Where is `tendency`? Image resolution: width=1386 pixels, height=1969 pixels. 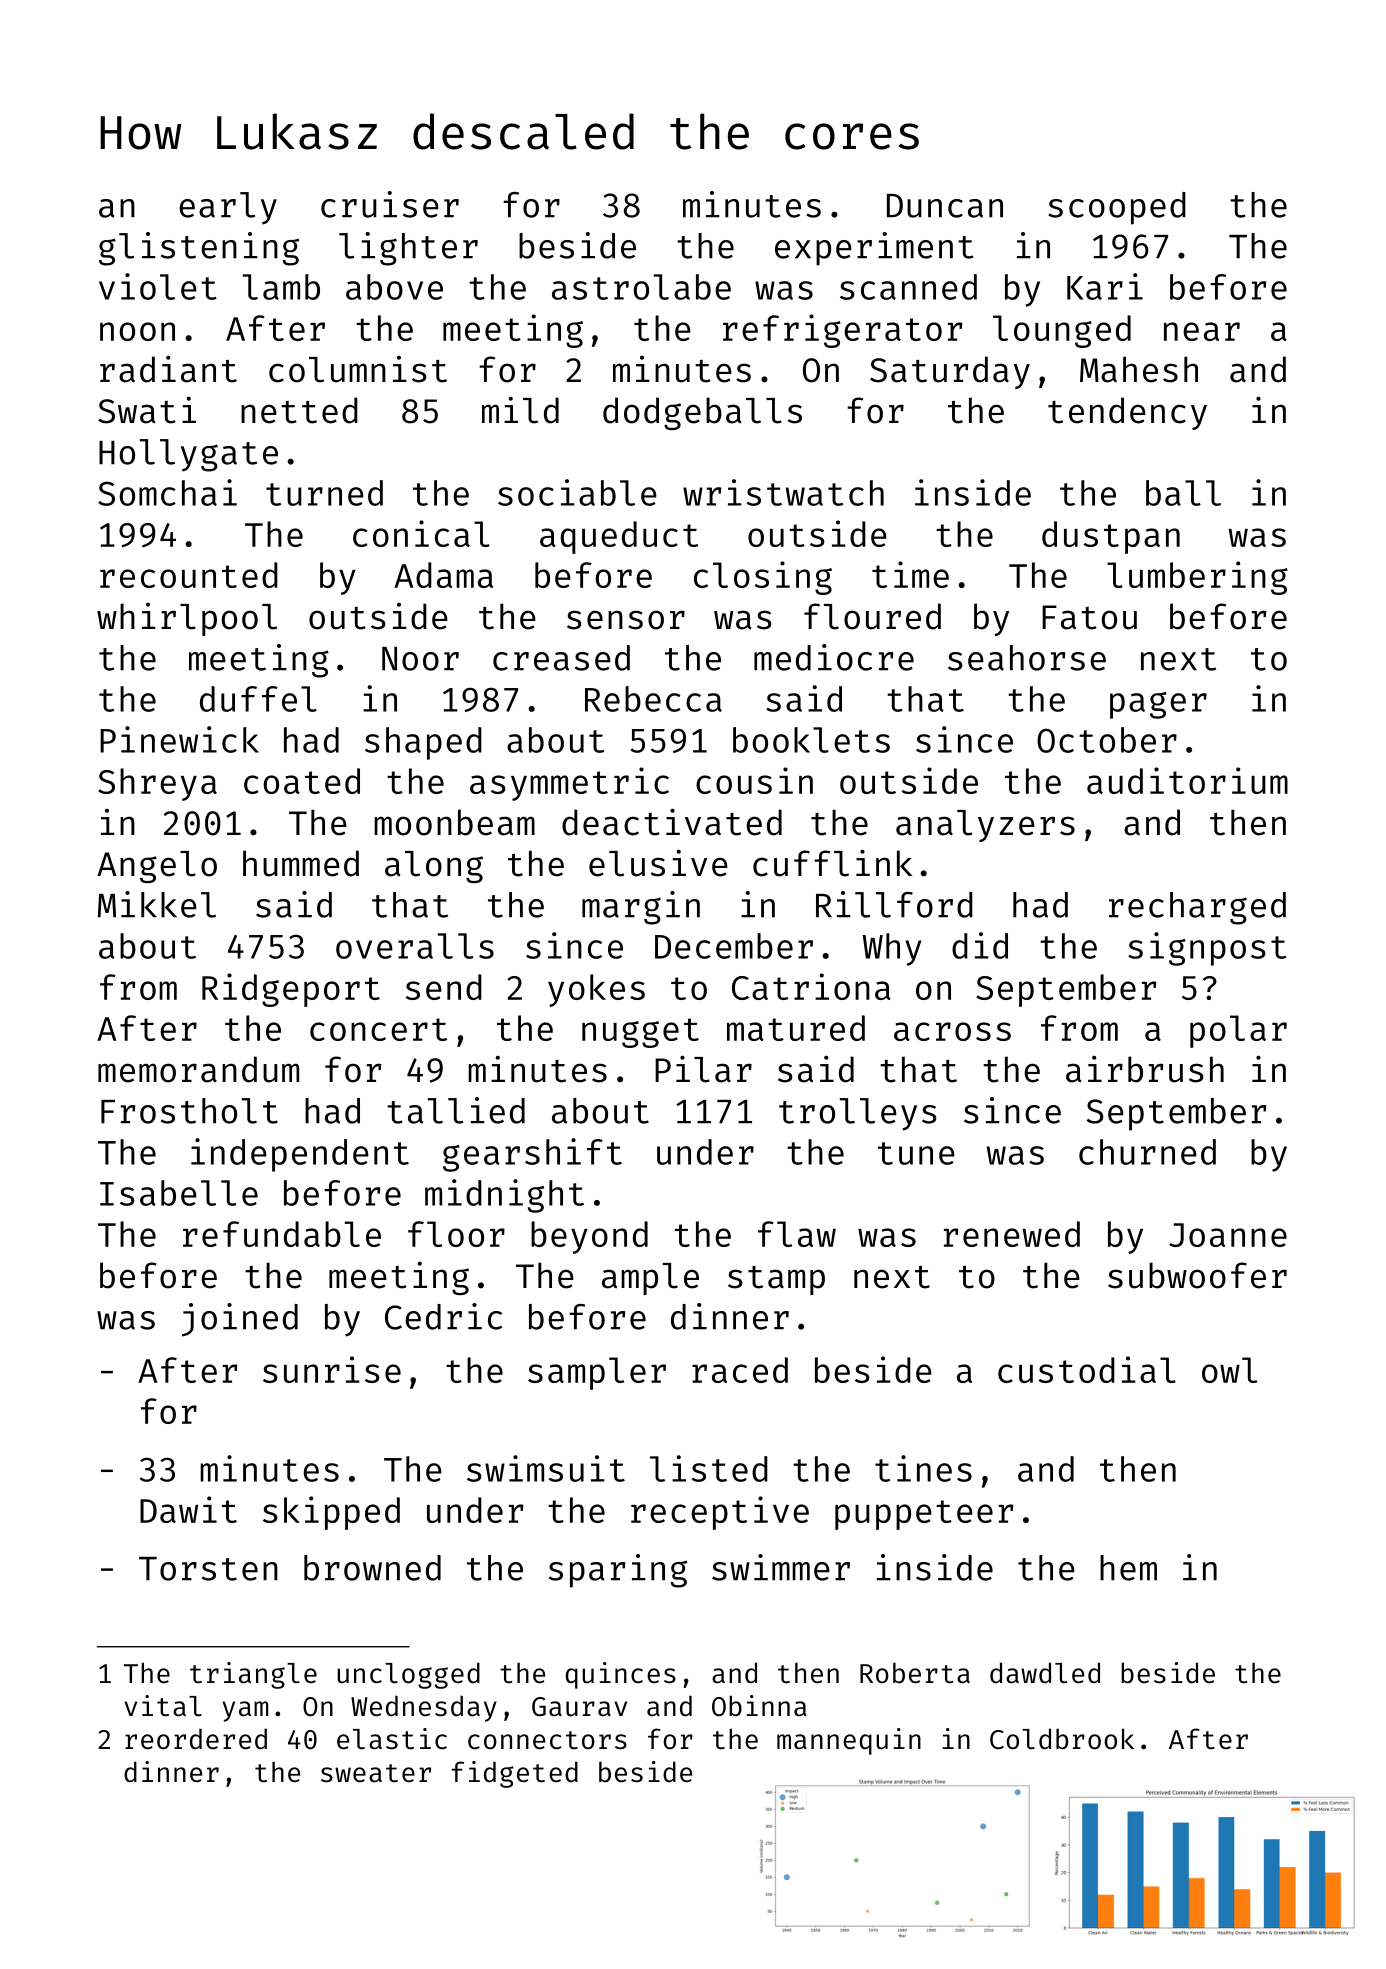 tendency is located at coordinates (1127, 413).
